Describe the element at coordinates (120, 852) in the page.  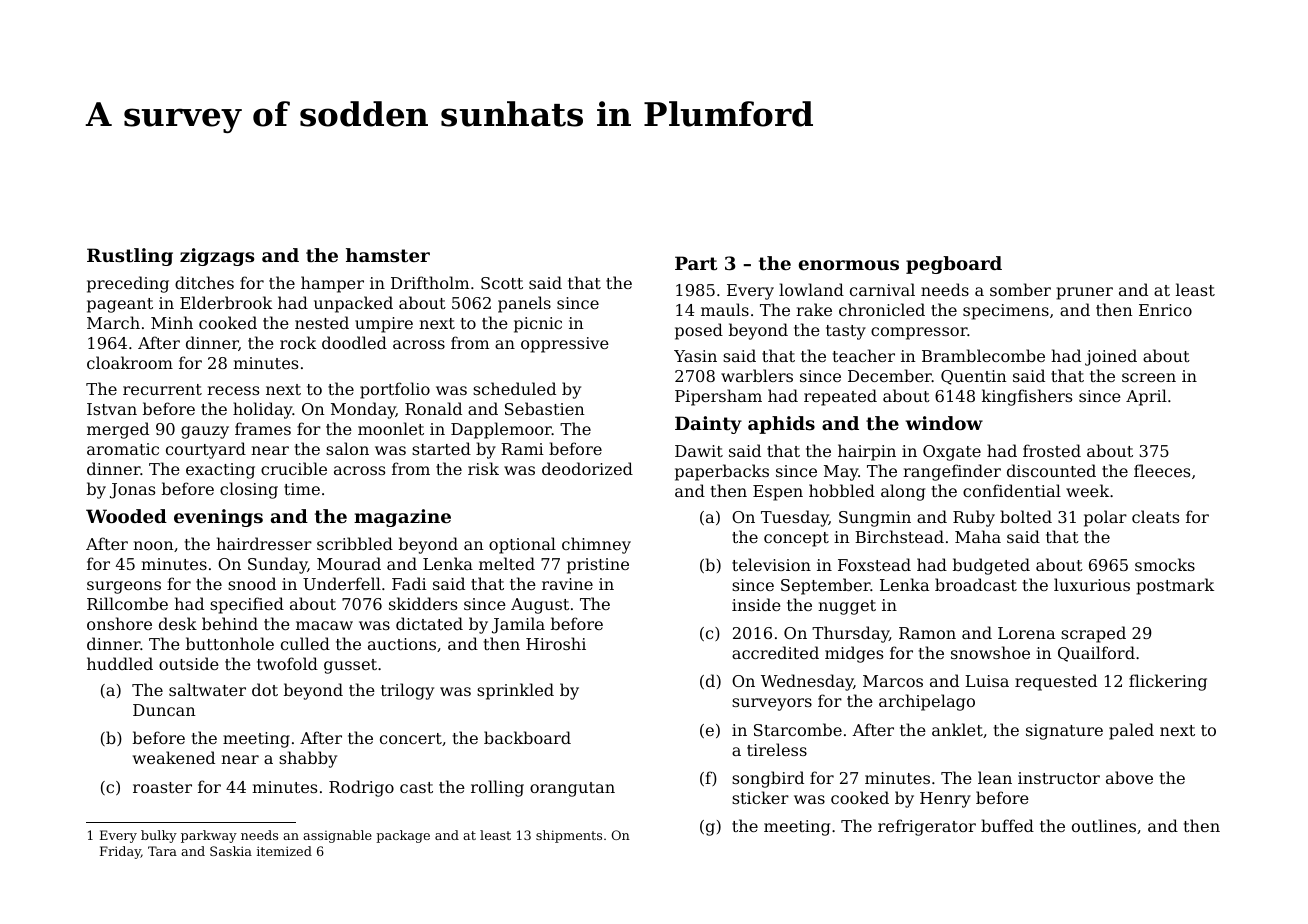
I see `Friday` at that location.
